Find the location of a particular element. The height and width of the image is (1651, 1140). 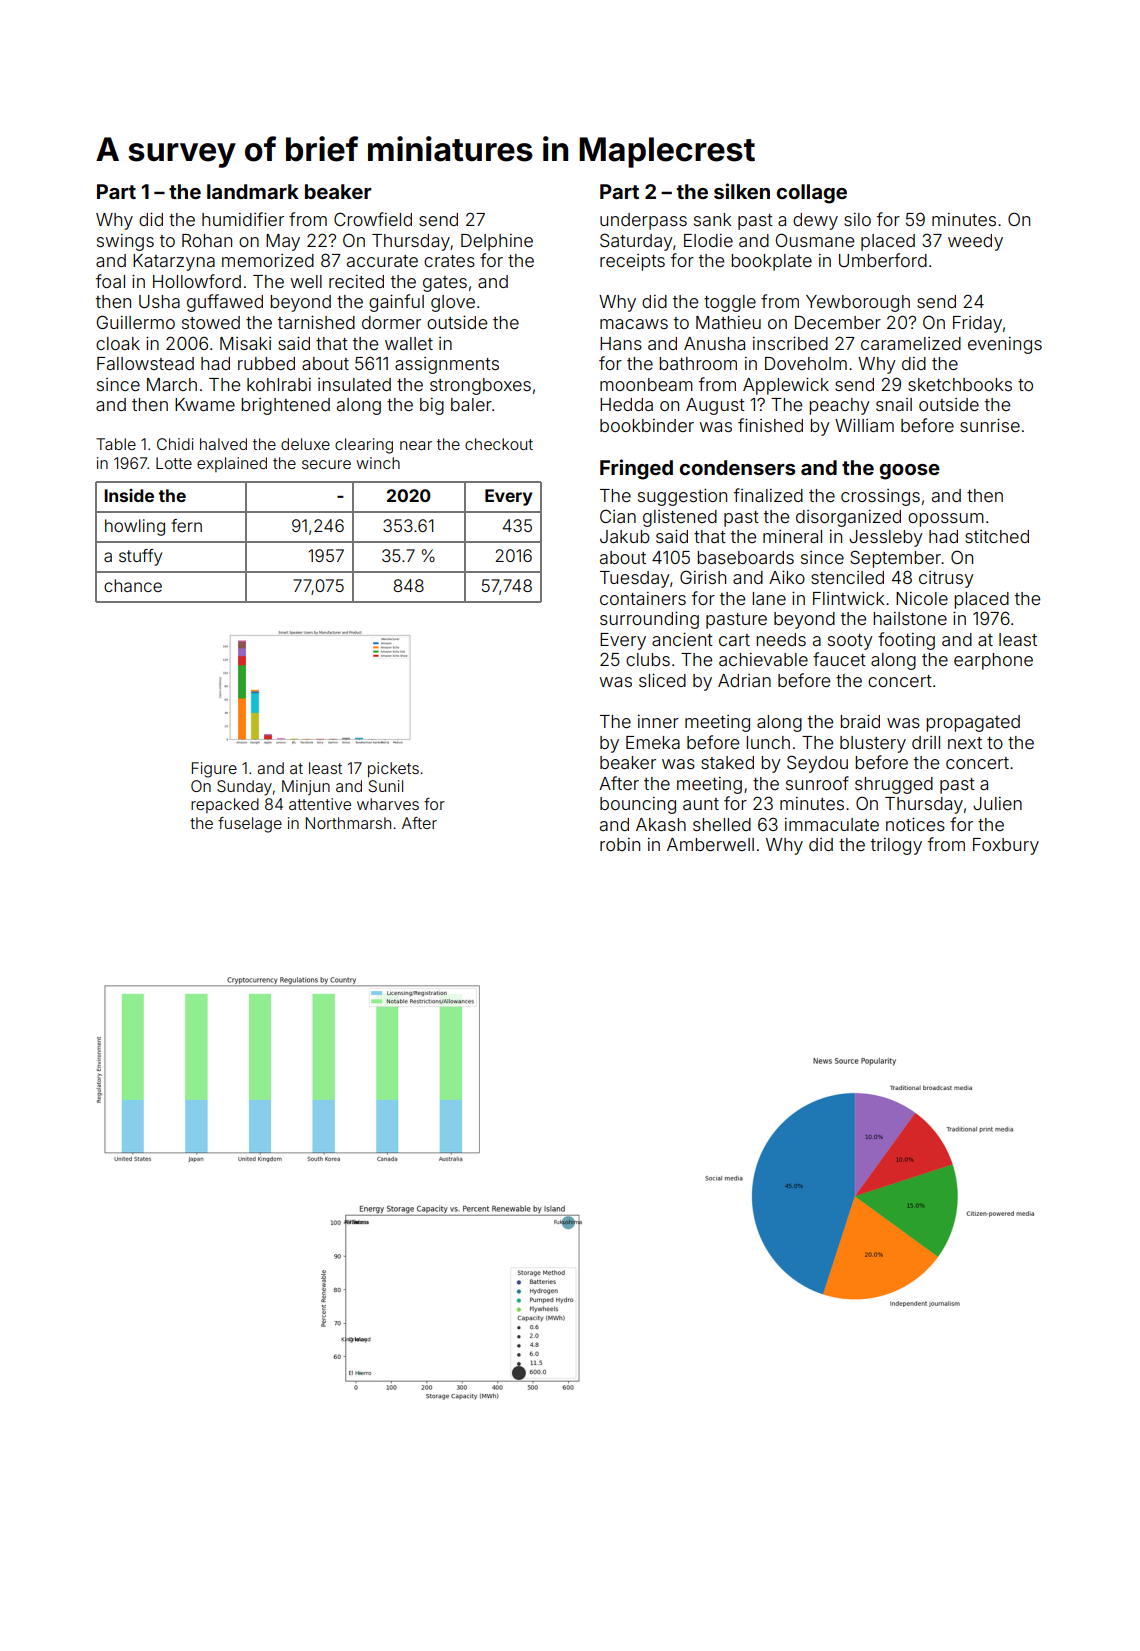

macaws is located at coordinates (634, 324).
